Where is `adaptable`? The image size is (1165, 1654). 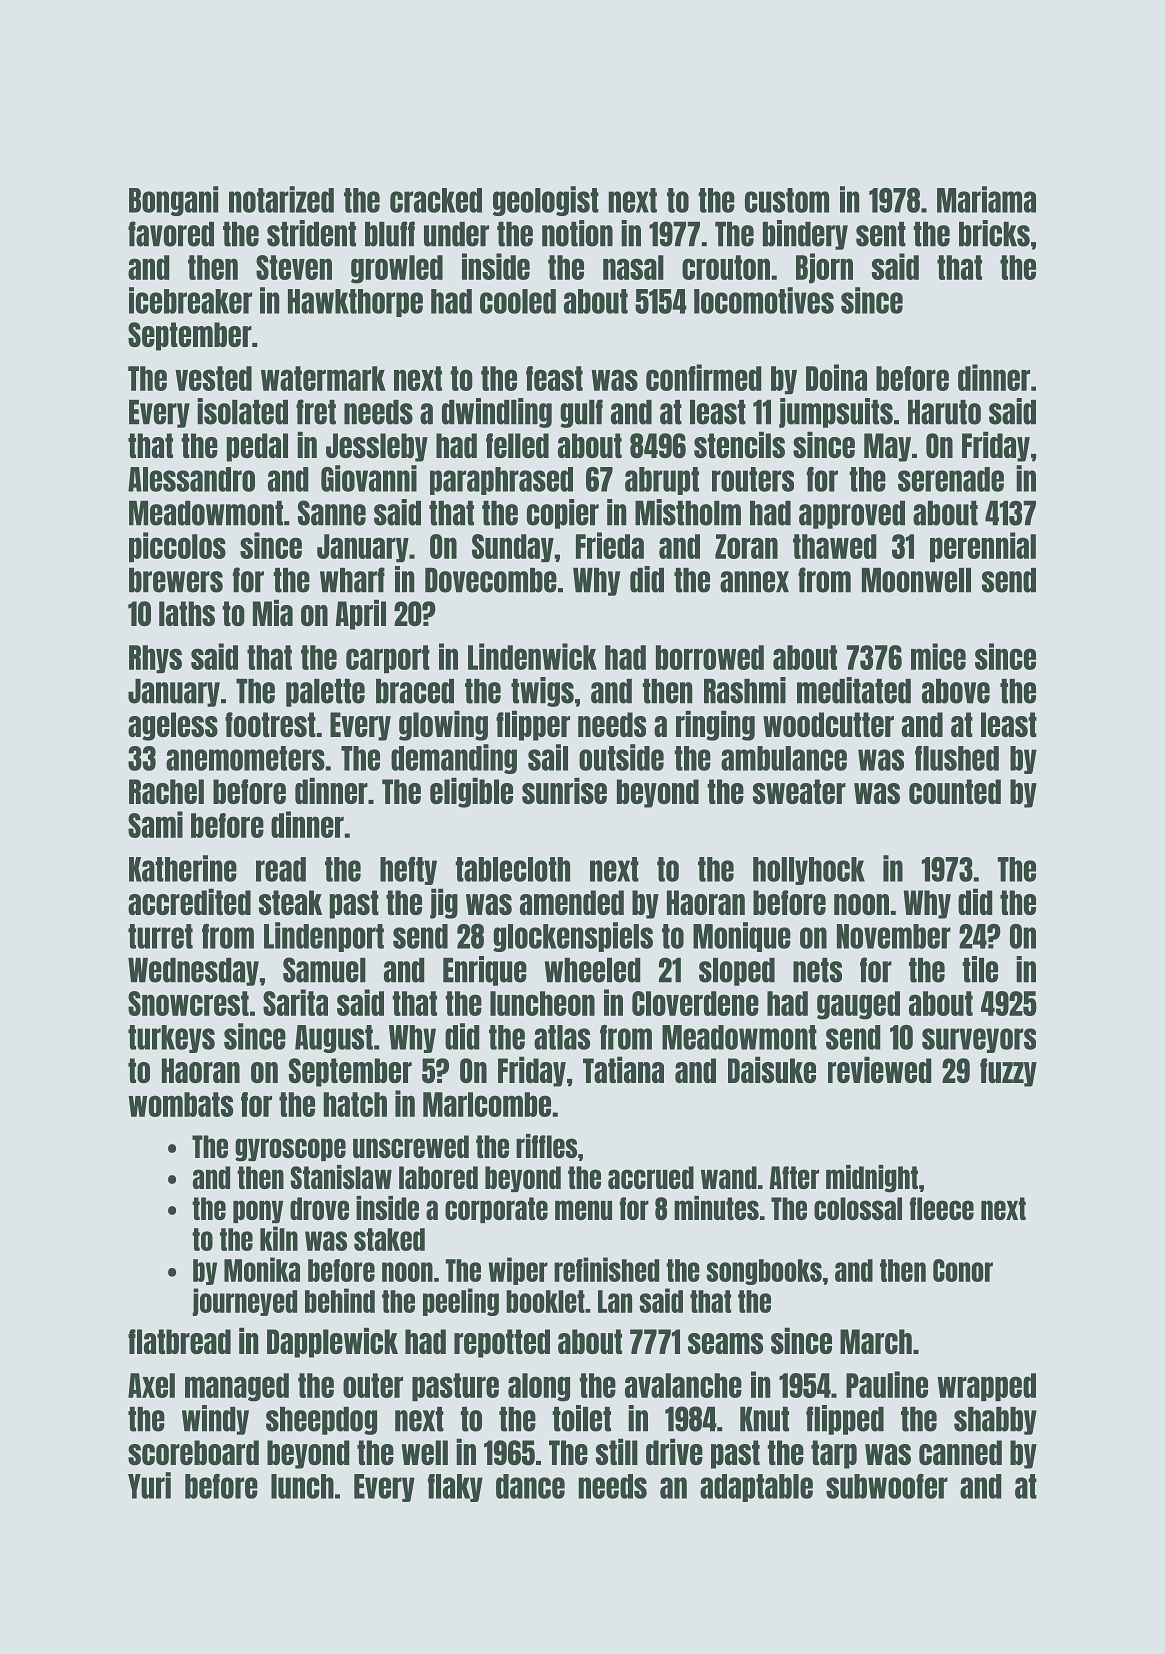 adaptable is located at coordinates (756, 1488).
